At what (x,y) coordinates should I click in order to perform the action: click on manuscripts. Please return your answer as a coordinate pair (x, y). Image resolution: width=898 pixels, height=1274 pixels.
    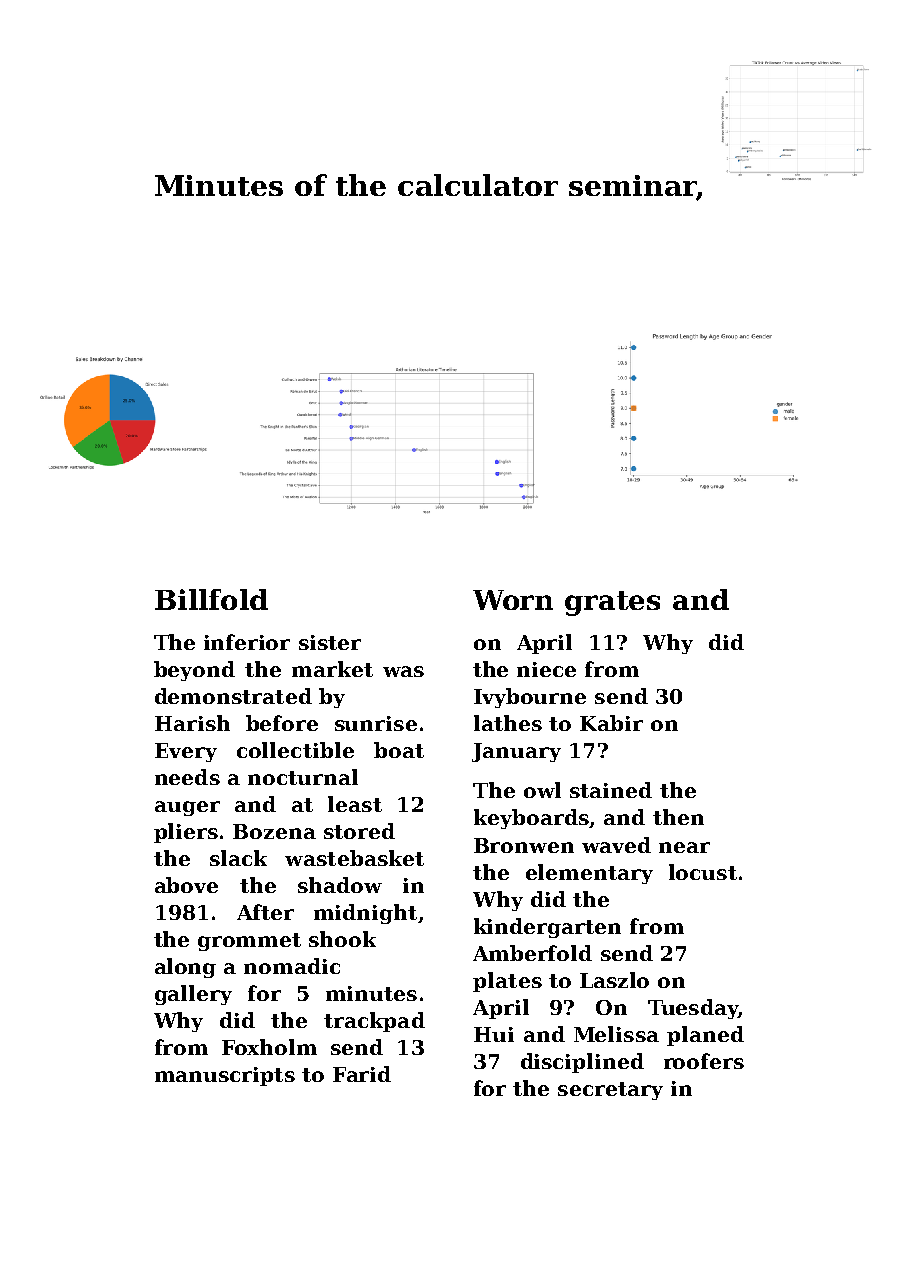
    Looking at the image, I should click on (225, 1076).
